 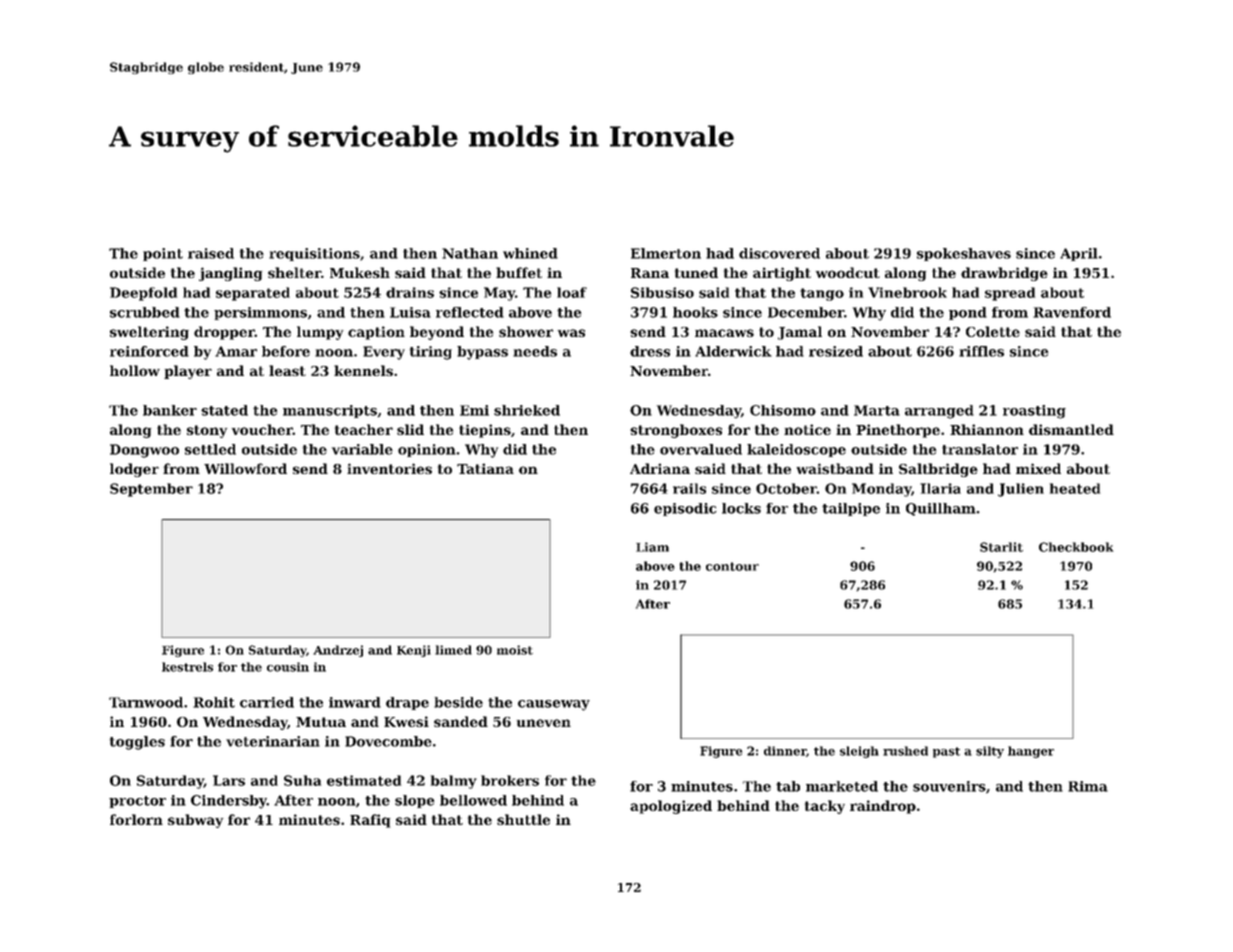 What do you see at coordinates (389, 468) in the page?
I see `inventories` at bounding box center [389, 468].
